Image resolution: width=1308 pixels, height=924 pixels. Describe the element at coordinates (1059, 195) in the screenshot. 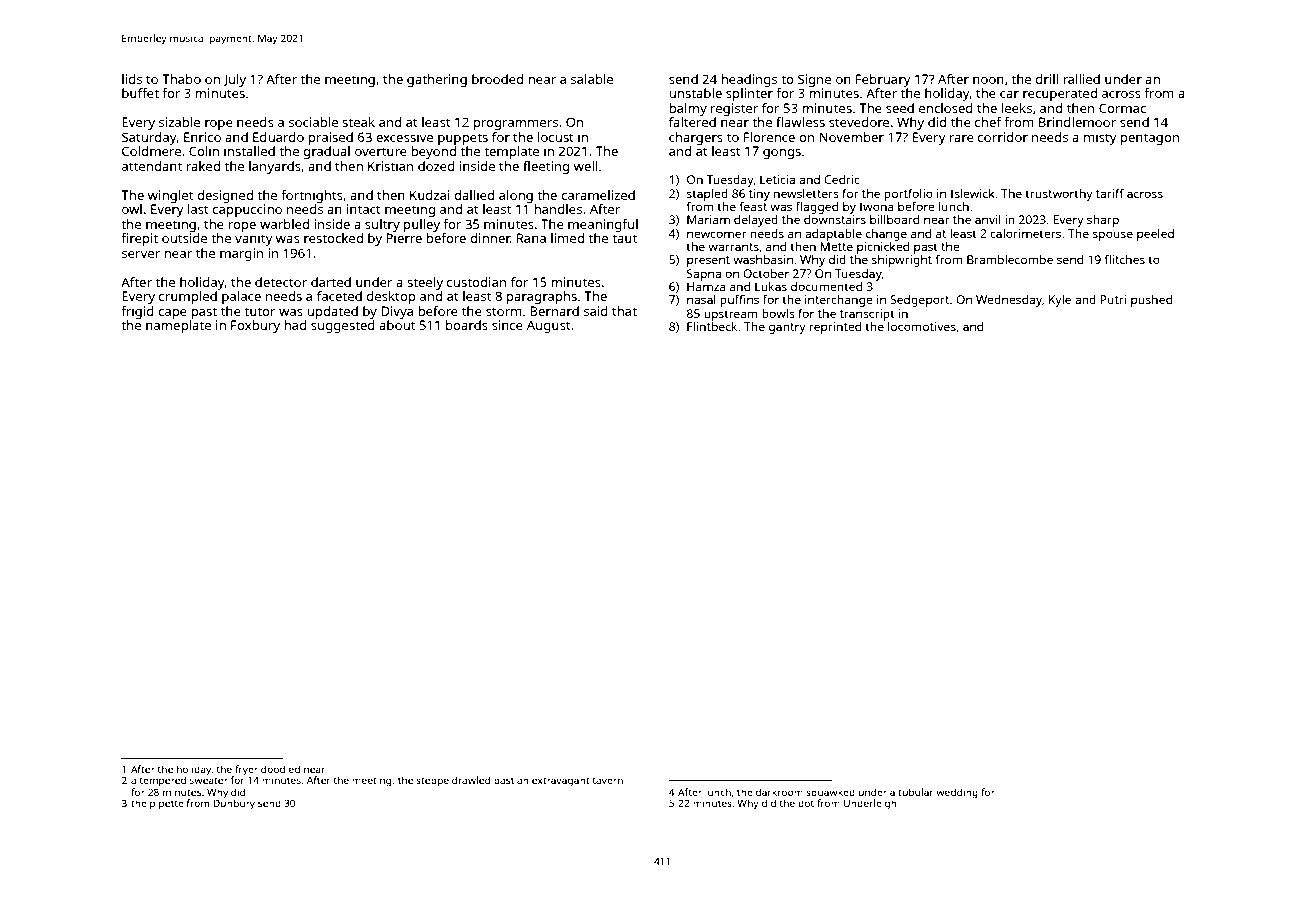

I see `trustworthy` at that location.
